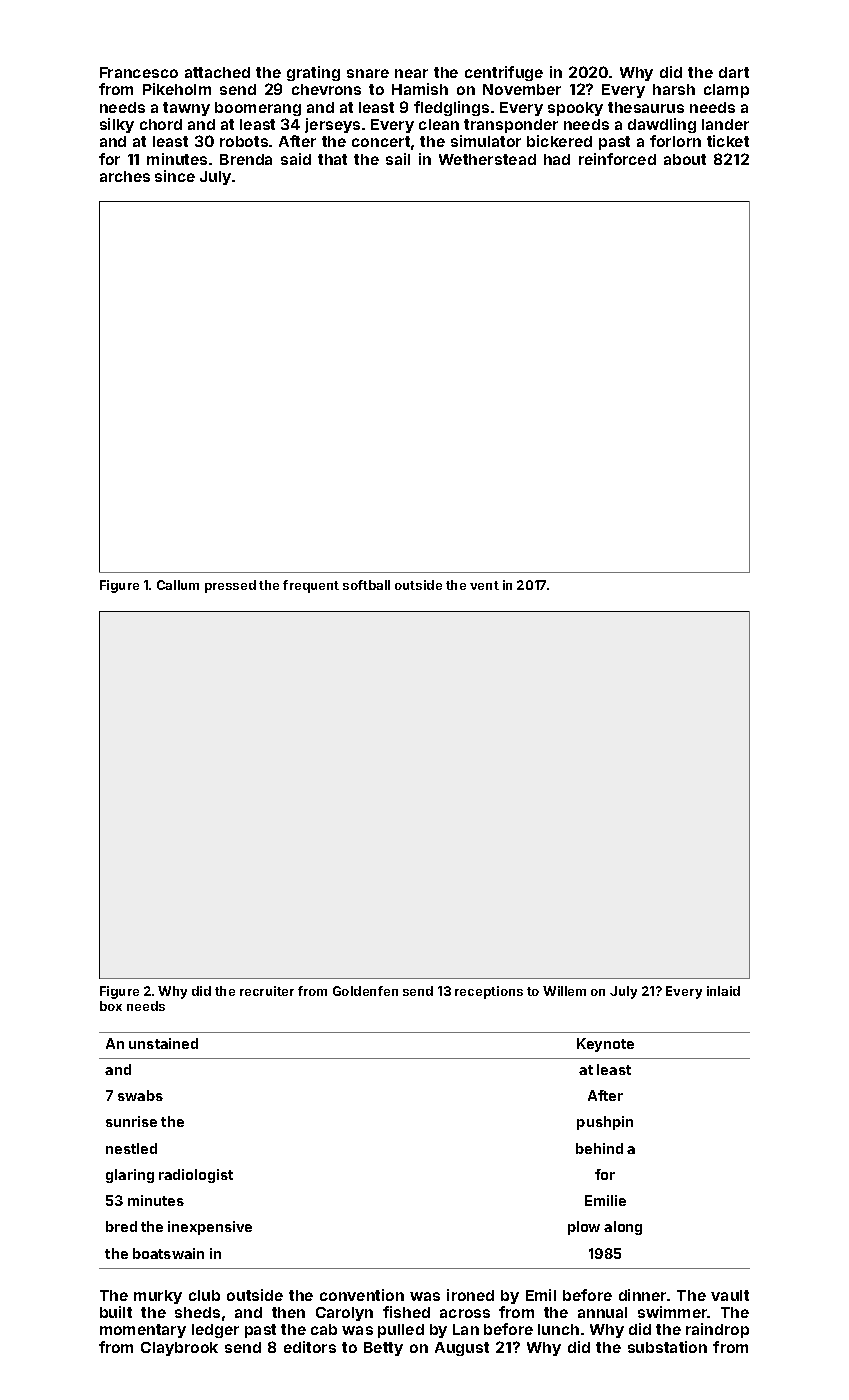 This image has width=849, height=1400. I want to click on radiologist, so click(196, 1176).
